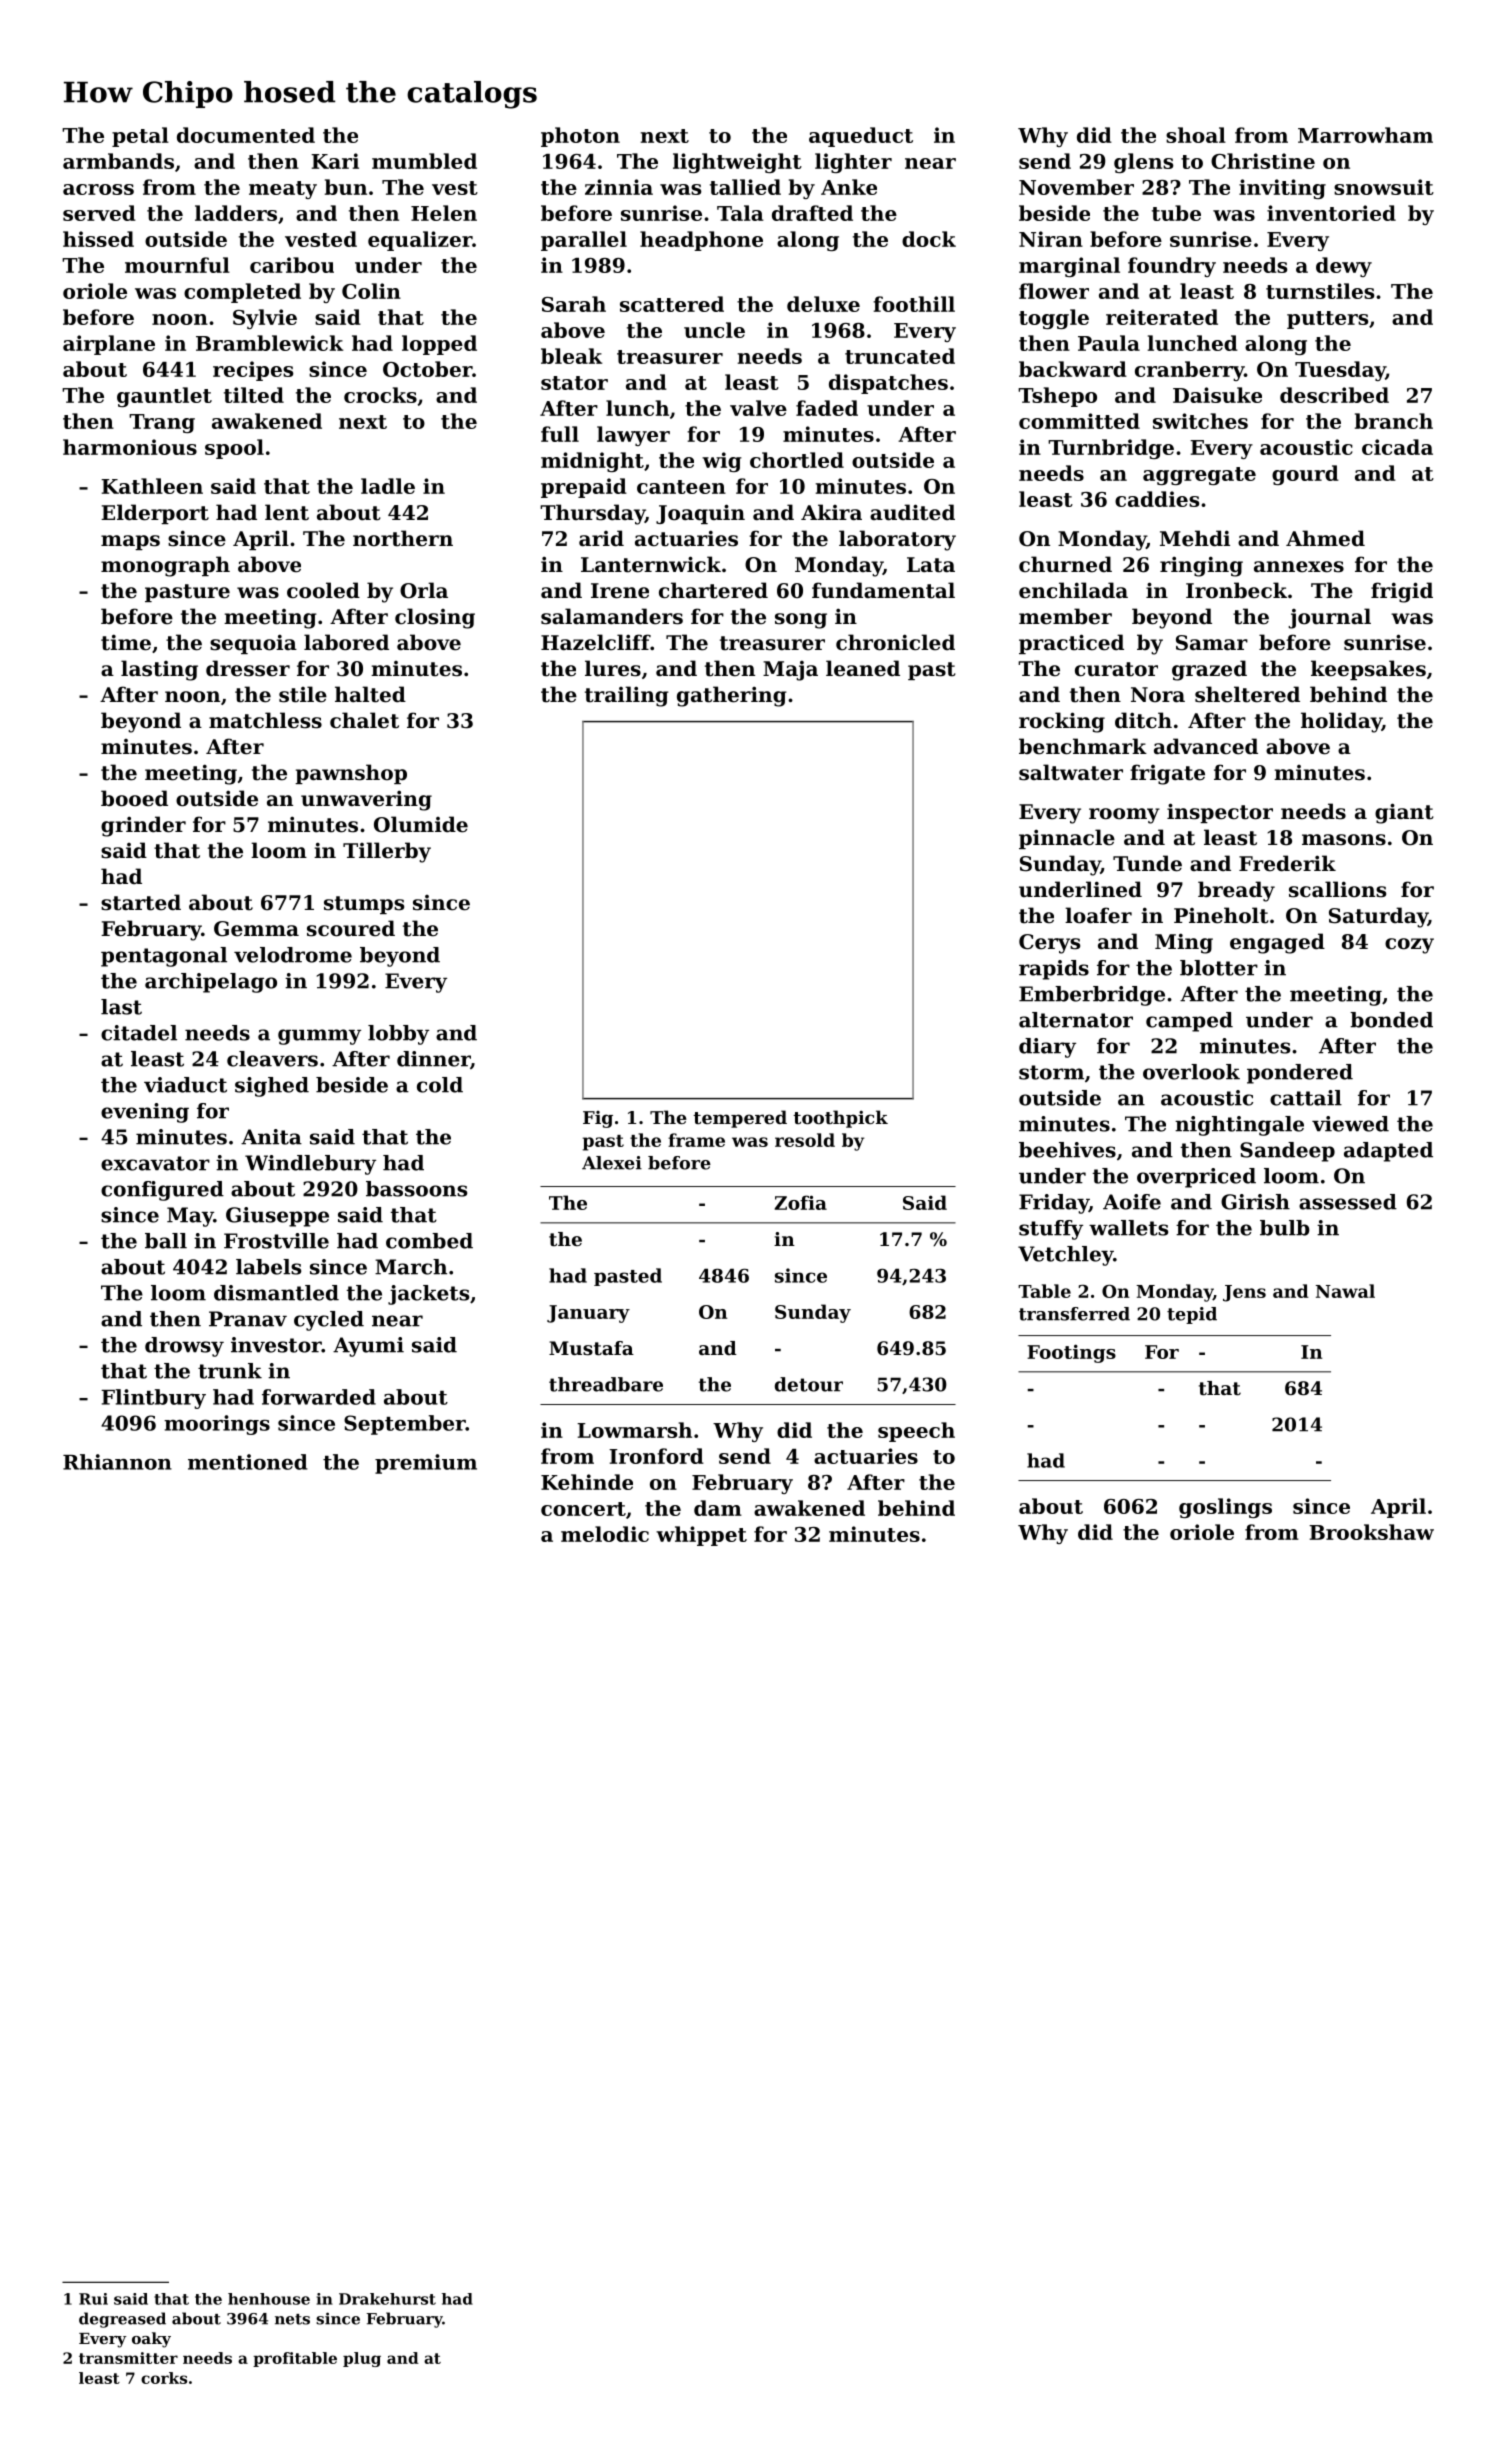 The width and height of the document is (1496, 2464). I want to click on Brookshaw, so click(1371, 1532).
